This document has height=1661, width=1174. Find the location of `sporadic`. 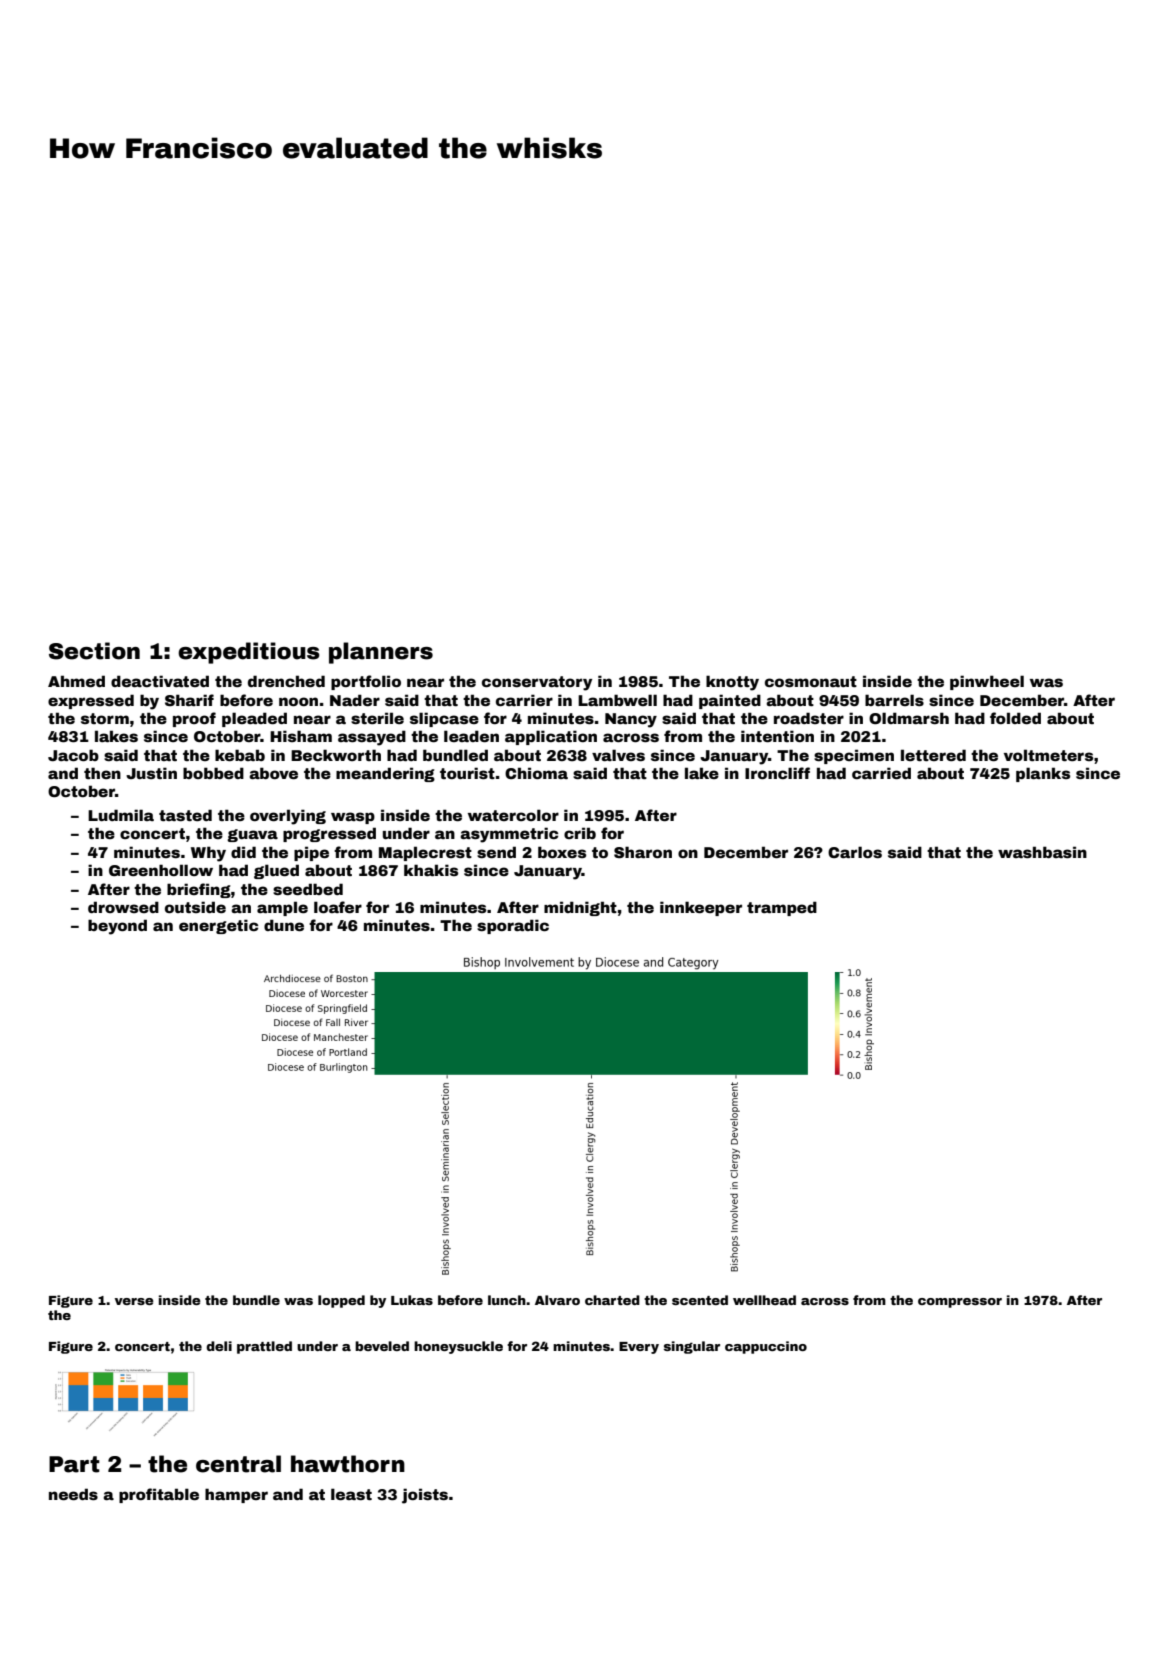

sporadic is located at coordinates (513, 926).
